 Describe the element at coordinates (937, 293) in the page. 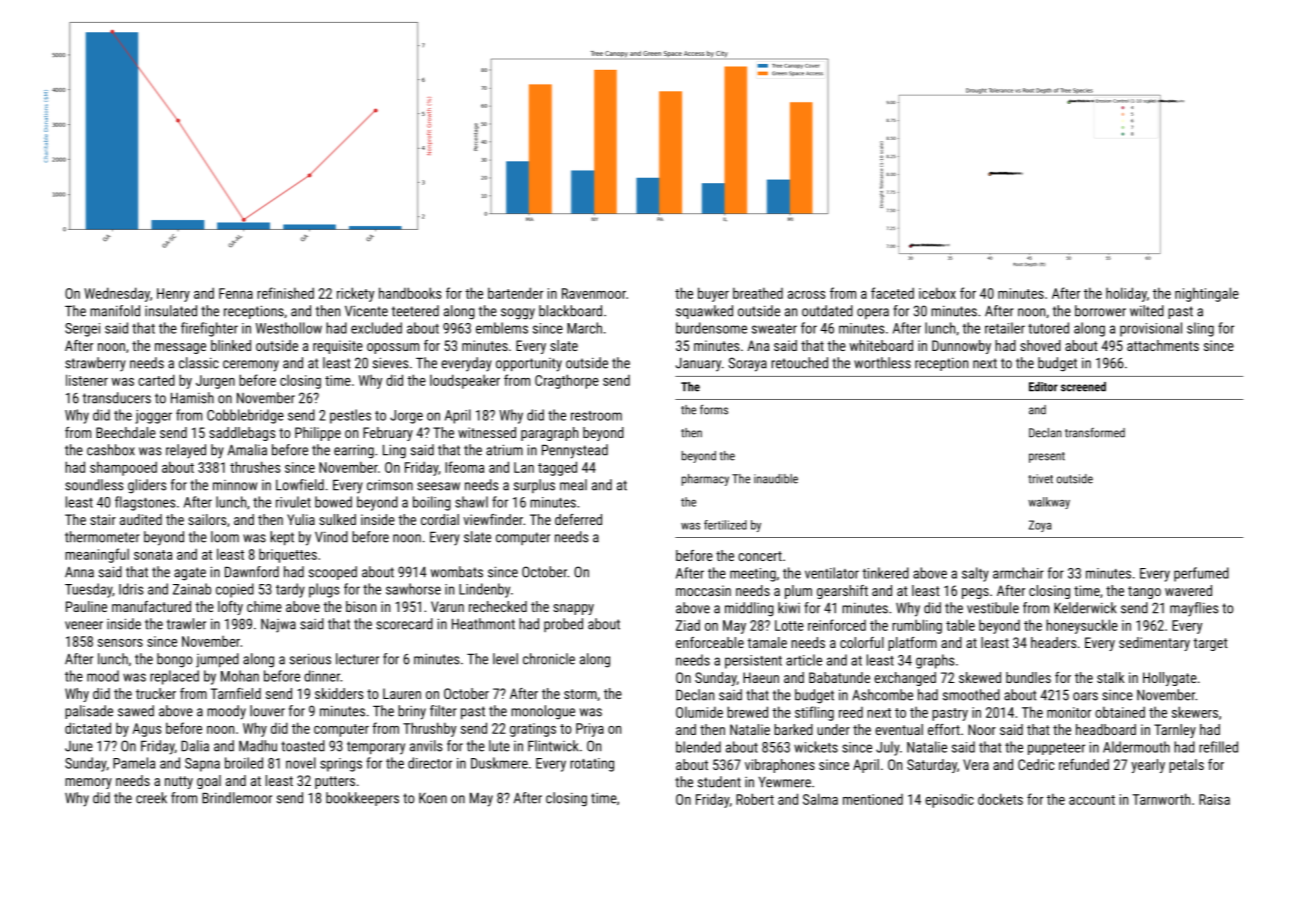

I see `icebox` at that location.
